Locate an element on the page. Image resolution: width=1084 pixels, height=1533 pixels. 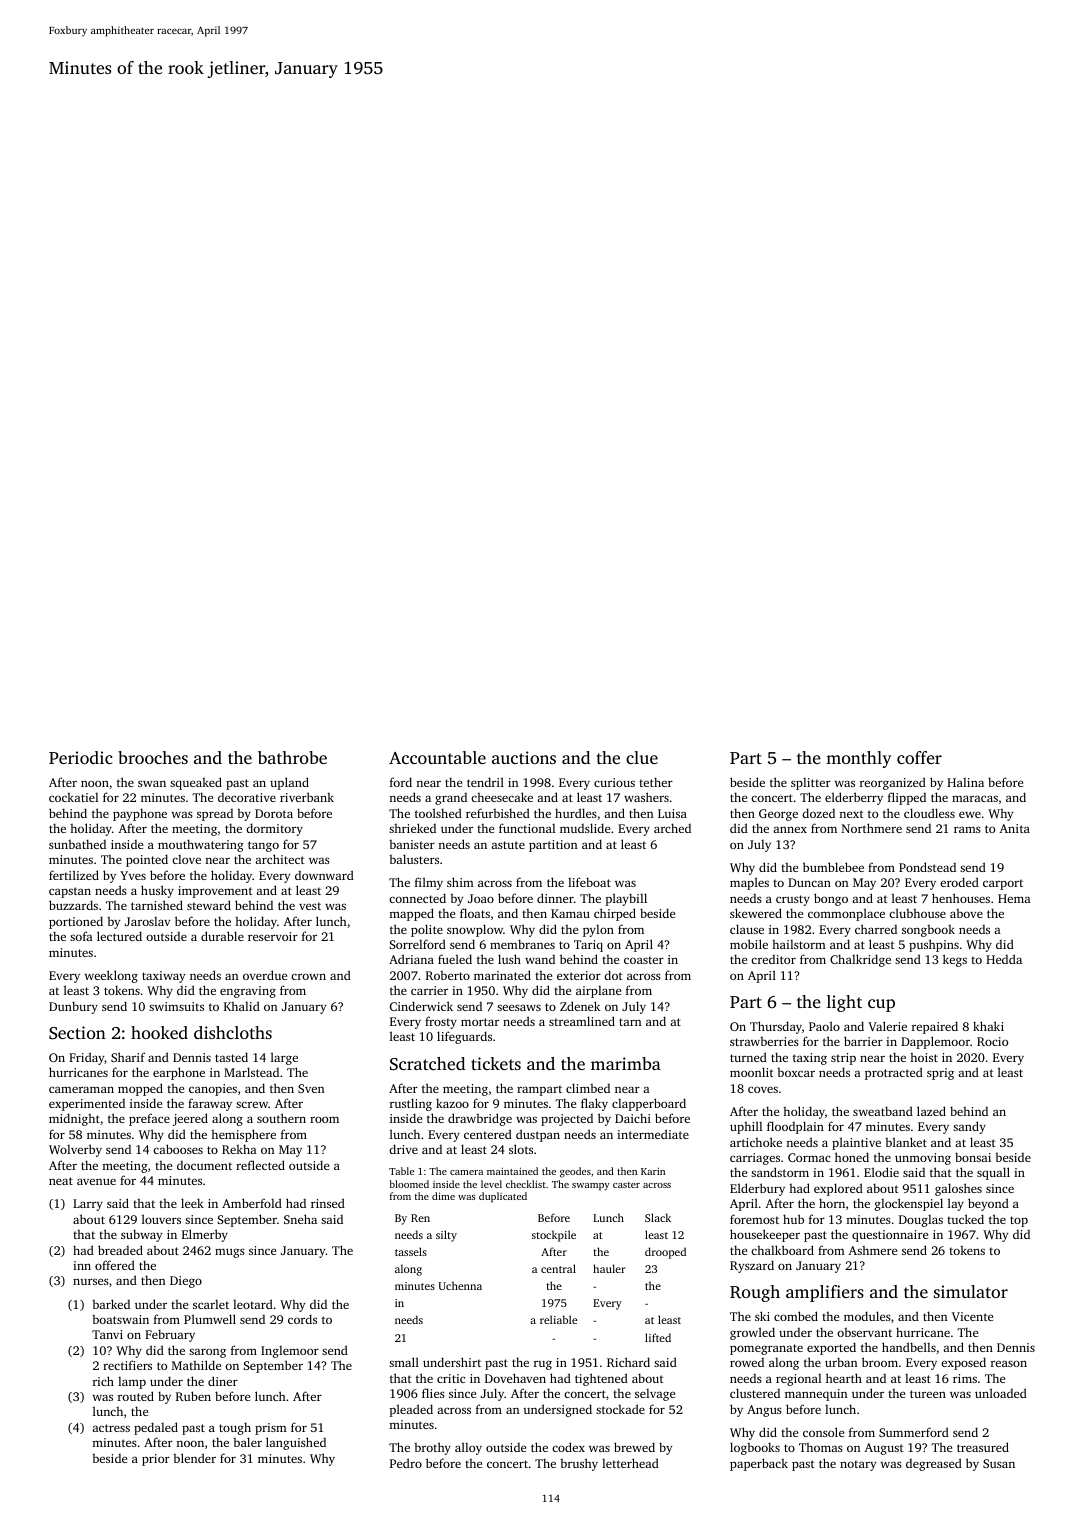
console is located at coordinates (823, 1432).
